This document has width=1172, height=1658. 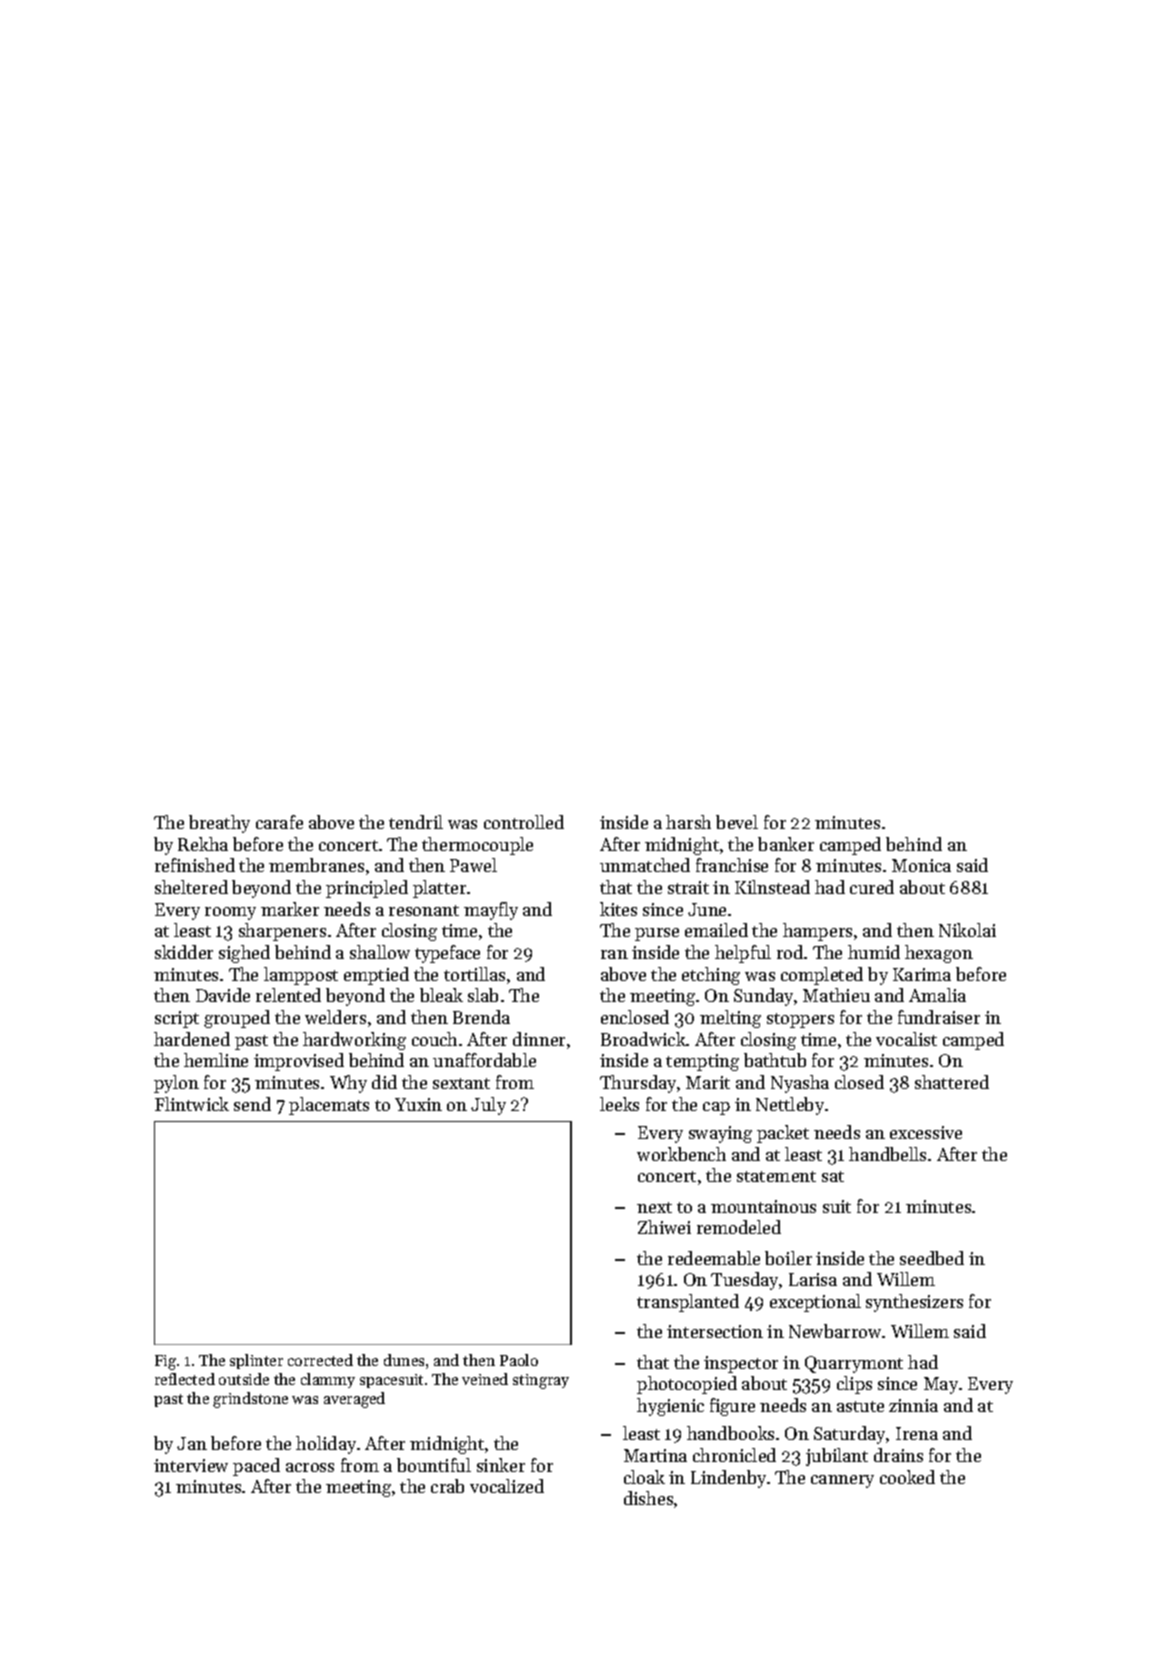 What do you see at coordinates (720, 1134) in the document?
I see `swaying` at bounding box center [720, 1134].
